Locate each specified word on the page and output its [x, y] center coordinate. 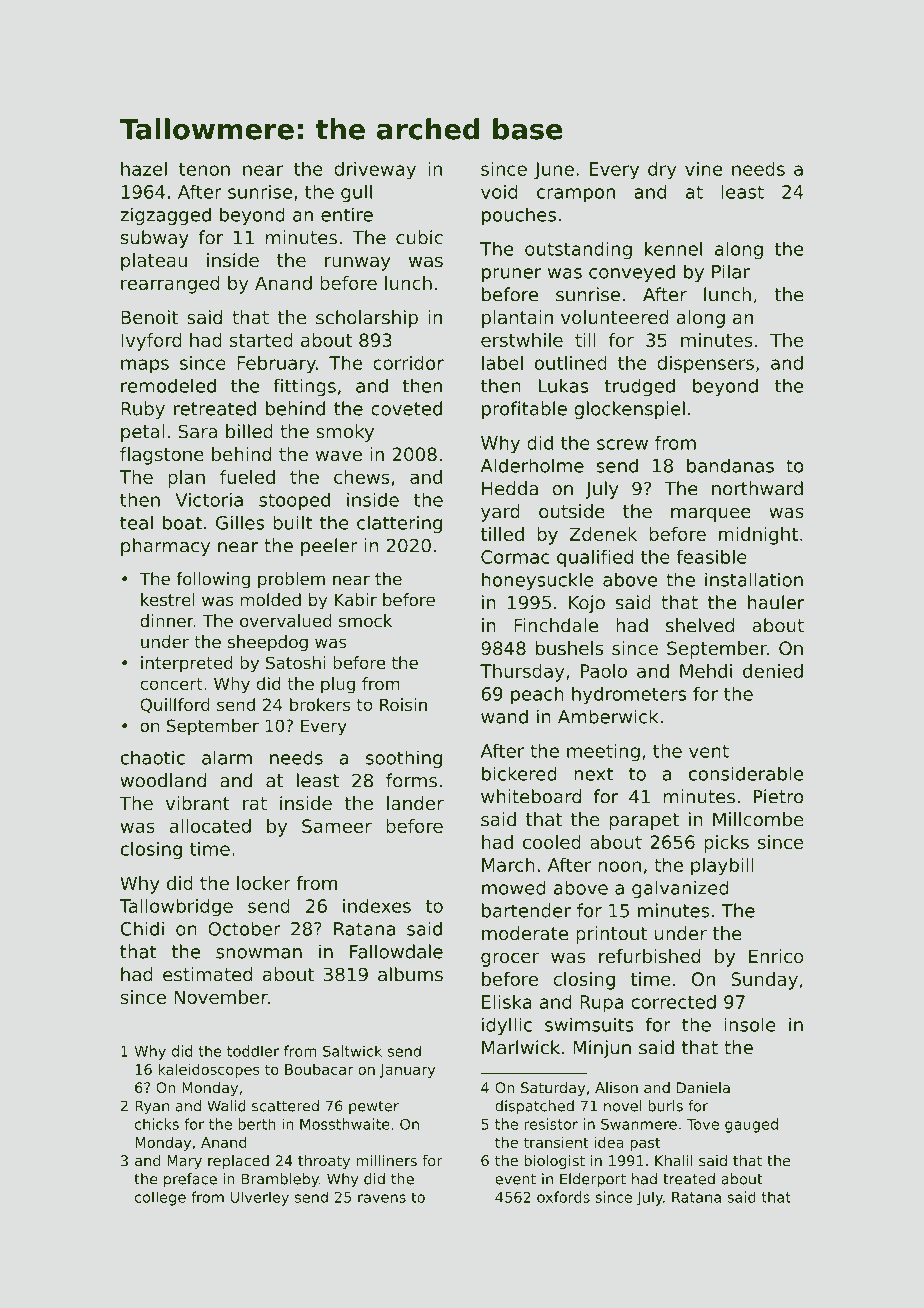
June [554, 171]
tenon [204, 169]
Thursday [522, 673]
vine [703, 169]
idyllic [507, 1026]
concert [171, 684]
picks [726, 844]
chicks [157, 1124]
